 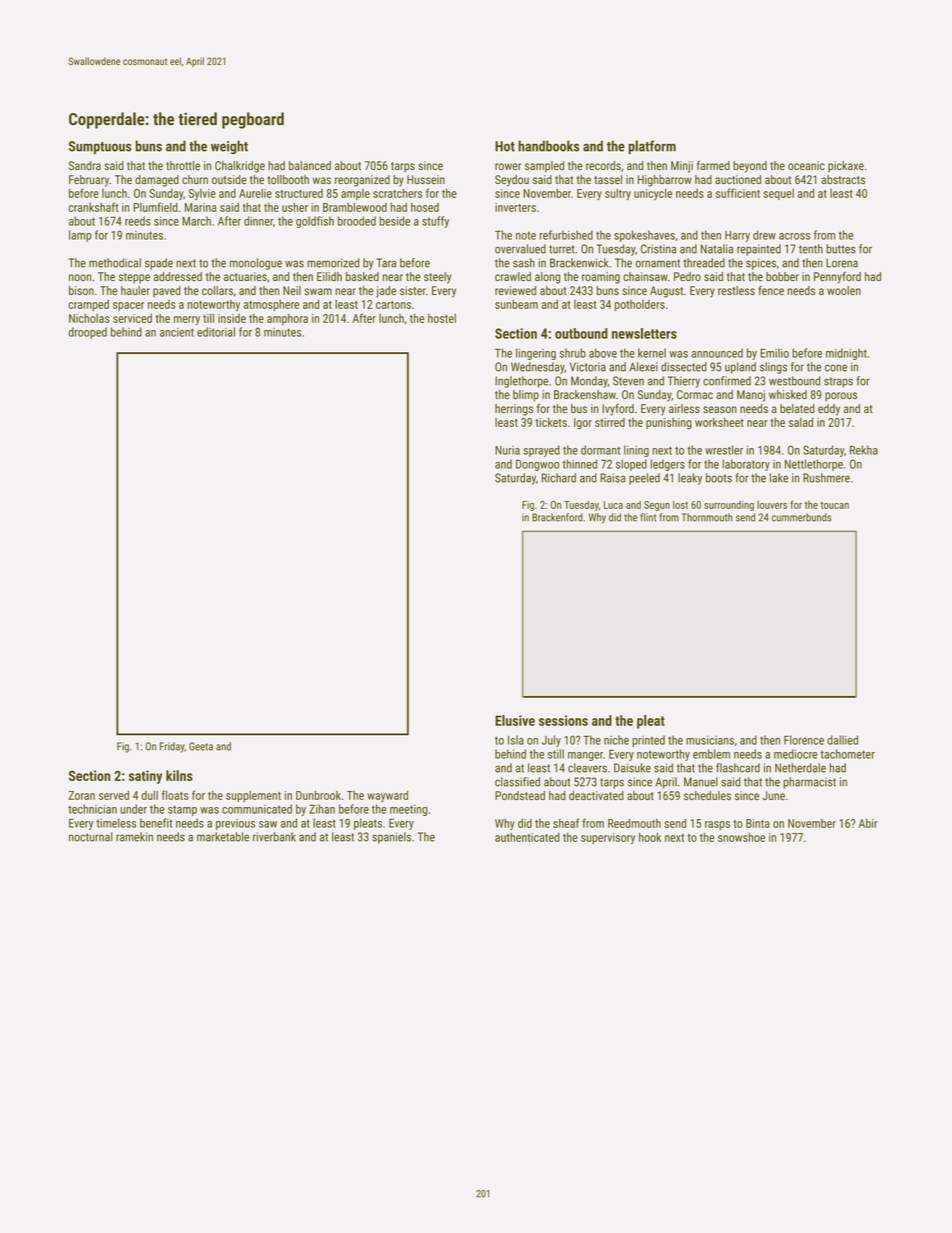 What do you see at coordinates (413, 290) in the screenshot?
I see `sister` at bounding box center [413, 290].
